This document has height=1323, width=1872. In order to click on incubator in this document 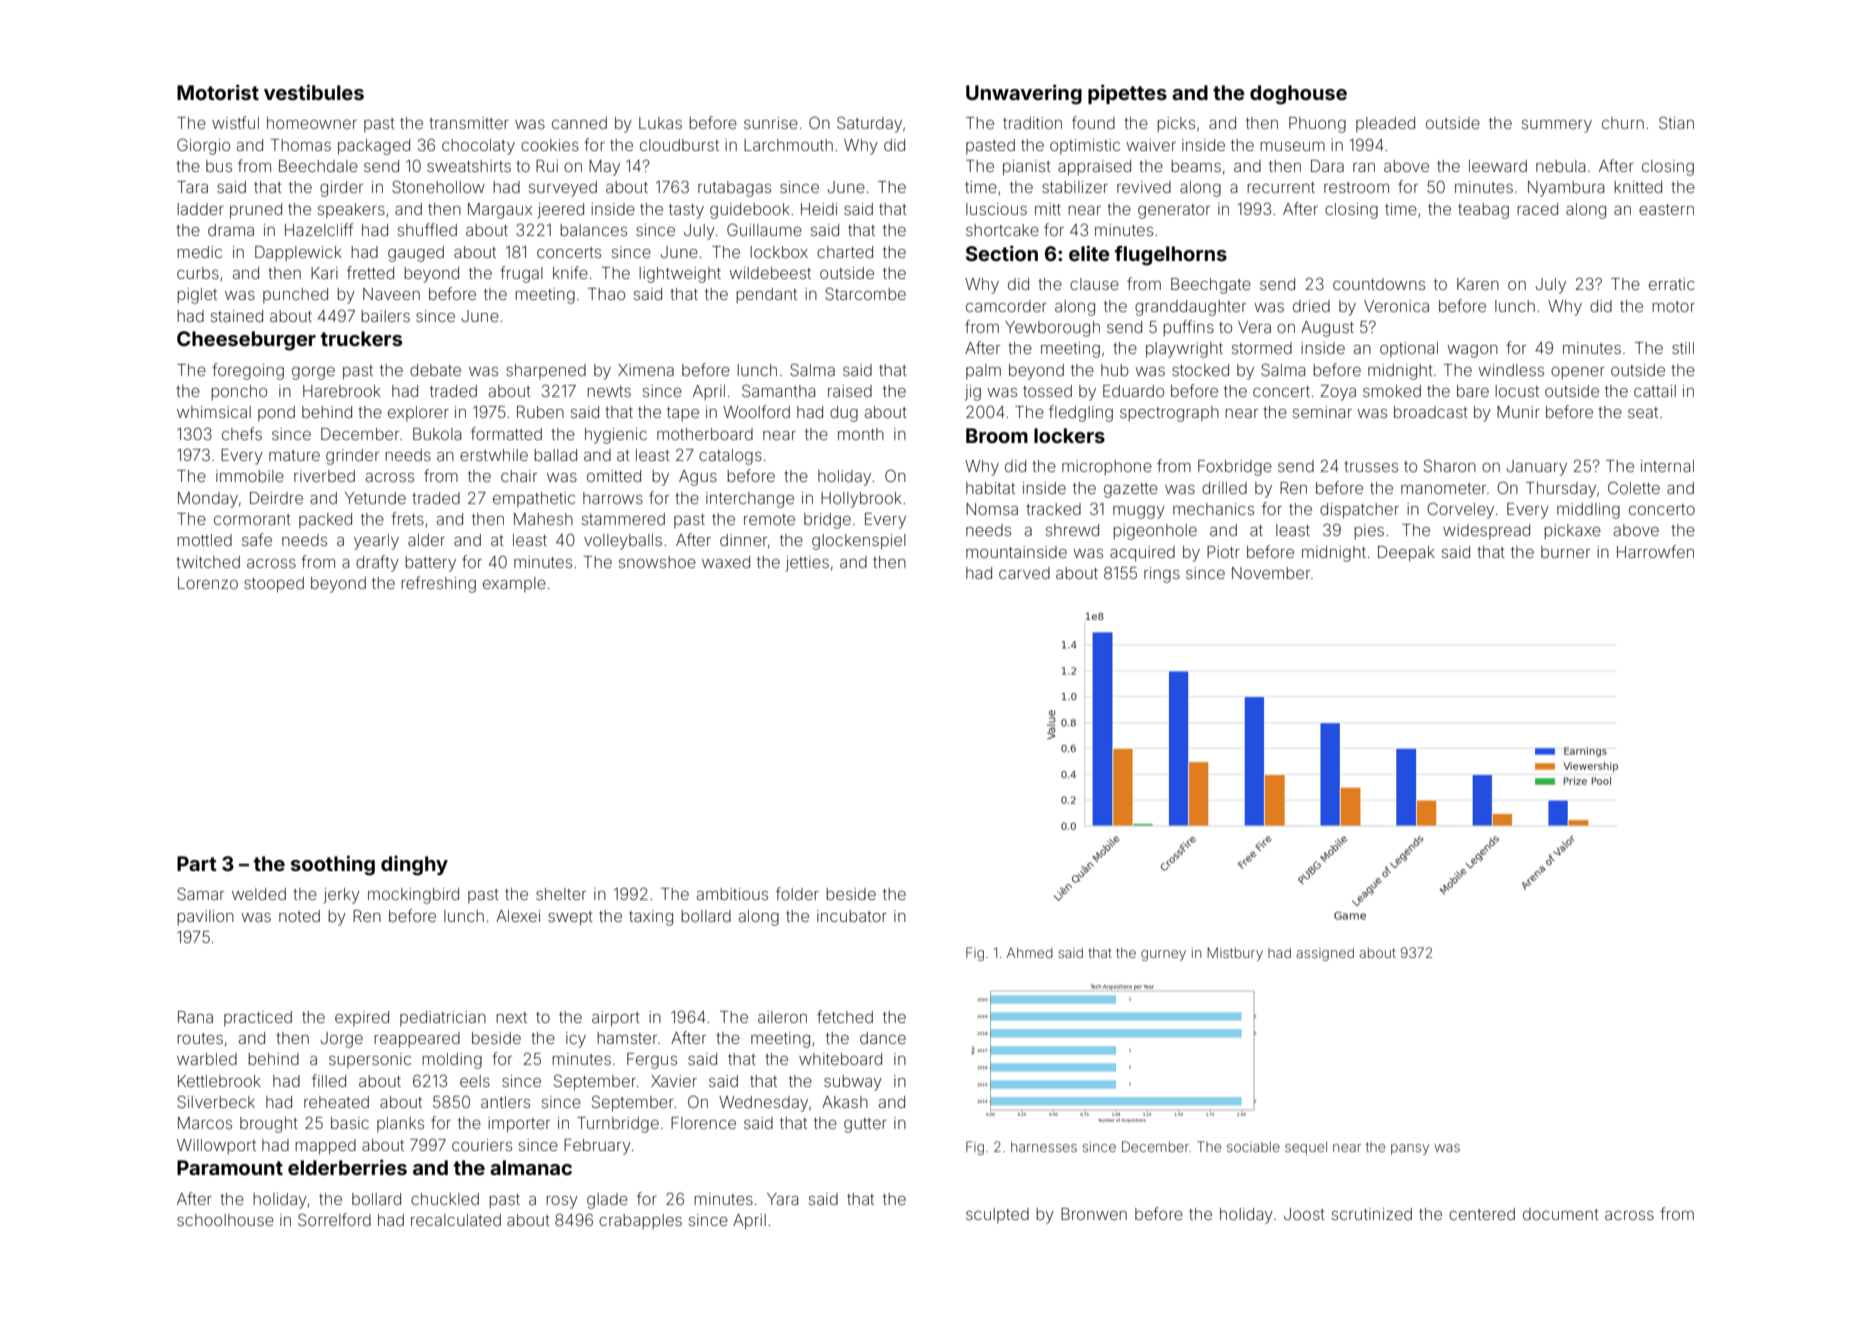, I will do `click(852, 916)`.
